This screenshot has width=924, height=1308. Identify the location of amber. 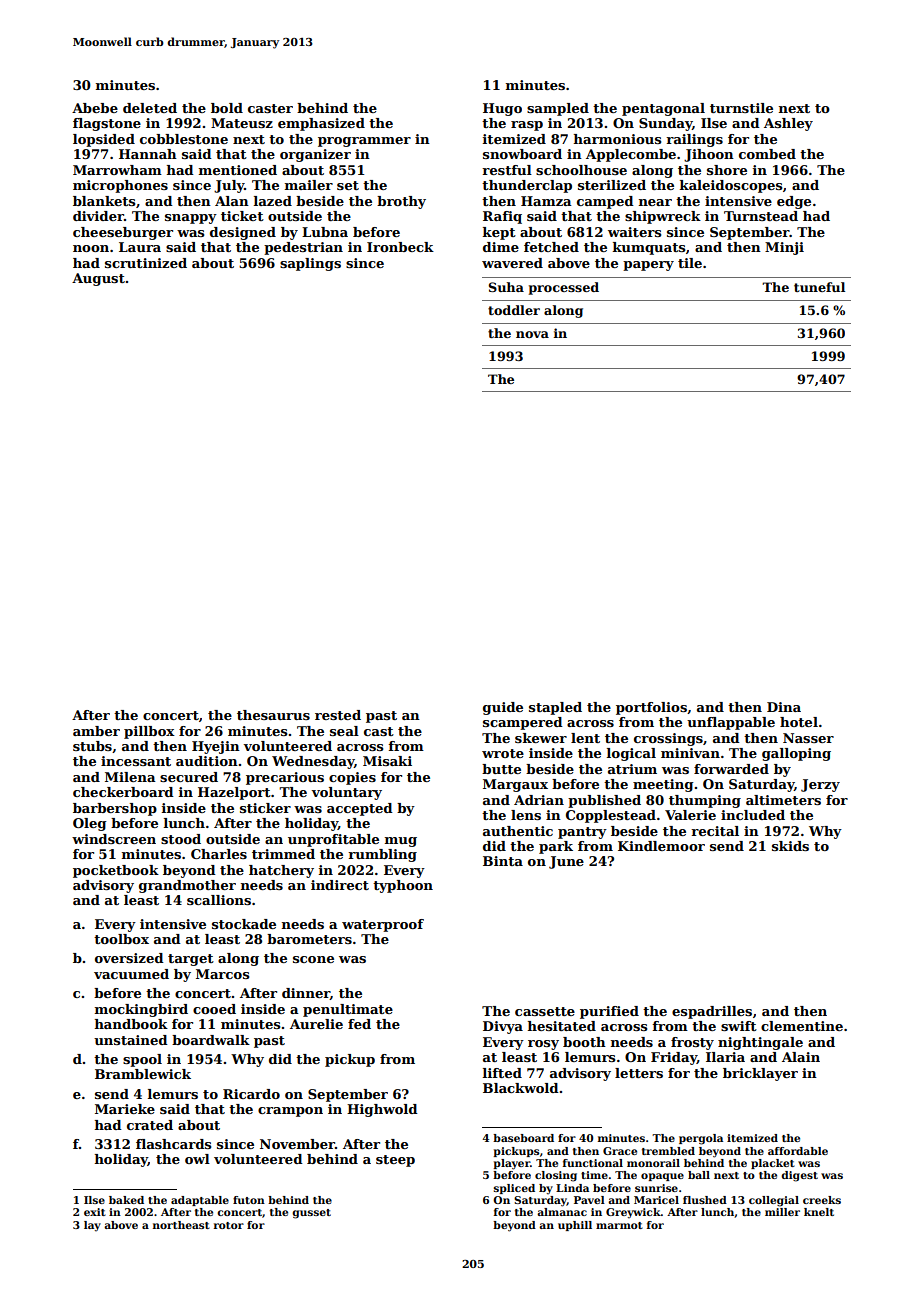
(96, 731).
